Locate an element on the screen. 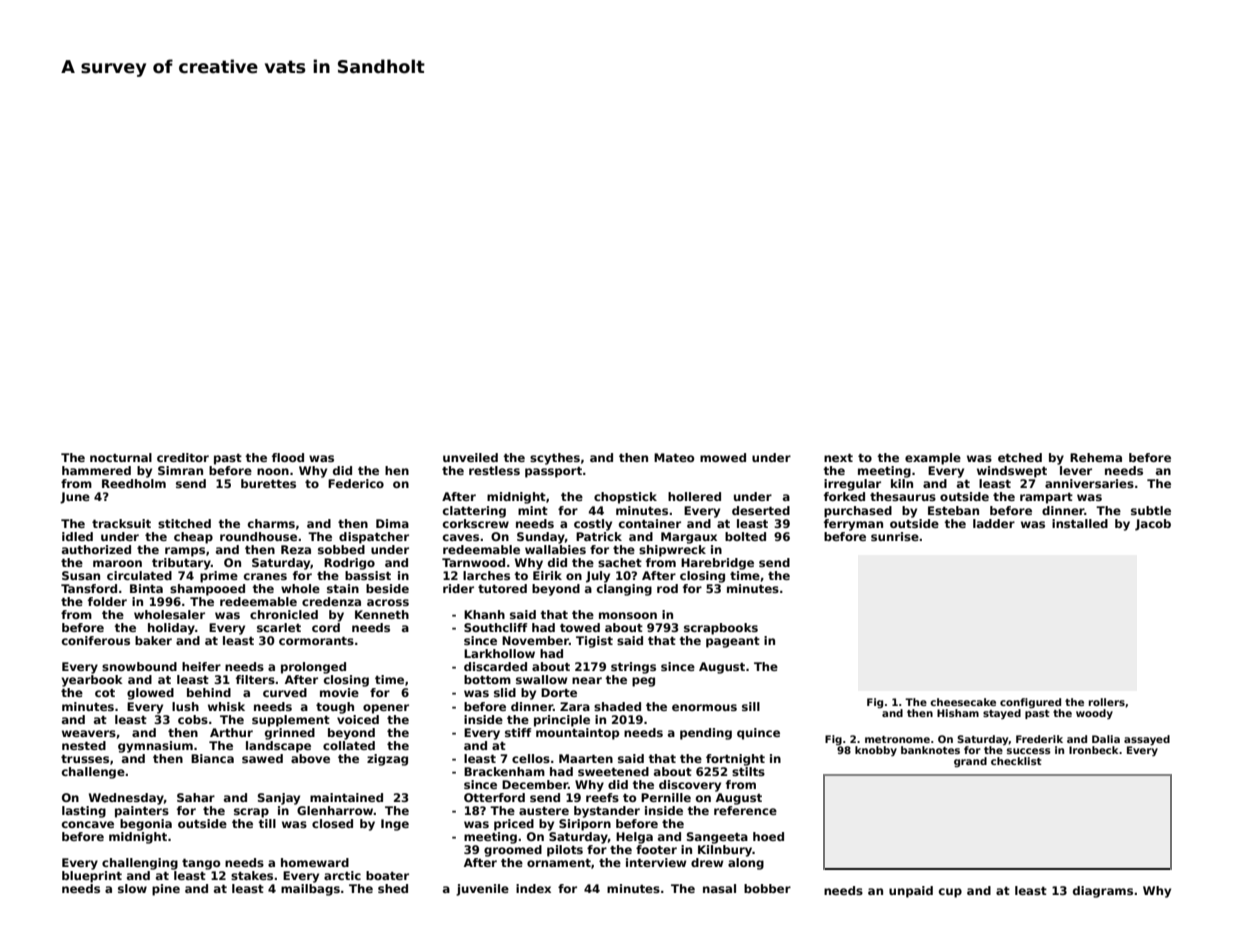 Image resolution: width=1233 pixels, height=952 pixels. wallabies is located at coordinates (555, 549).
